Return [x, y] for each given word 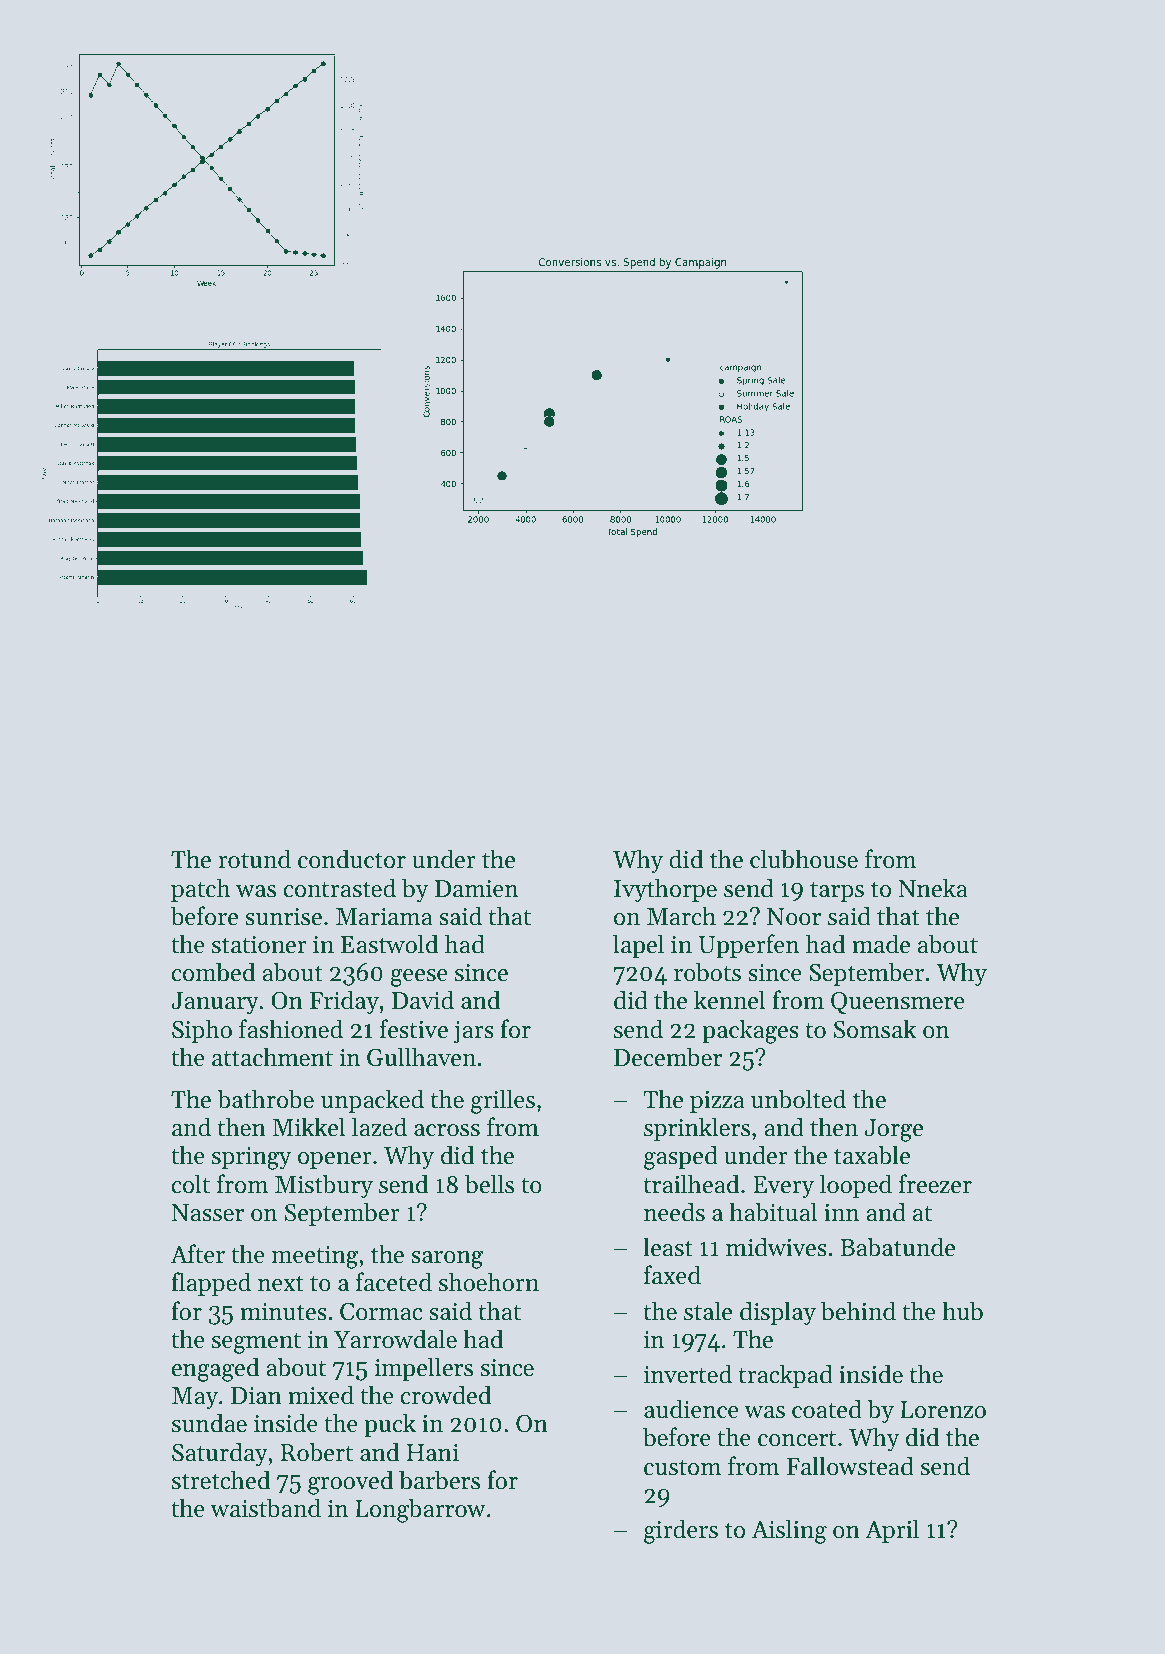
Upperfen [749, 946]
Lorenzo [943, 1410]
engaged [215, 1369]
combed [213, 972]
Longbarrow [420, 1510]
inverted [688, 1374]
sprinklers [697, 1129]
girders [681, 1531]
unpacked [372, 1101]
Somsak [875, 1029]
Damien [476, 889]
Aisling [789, 1531]
